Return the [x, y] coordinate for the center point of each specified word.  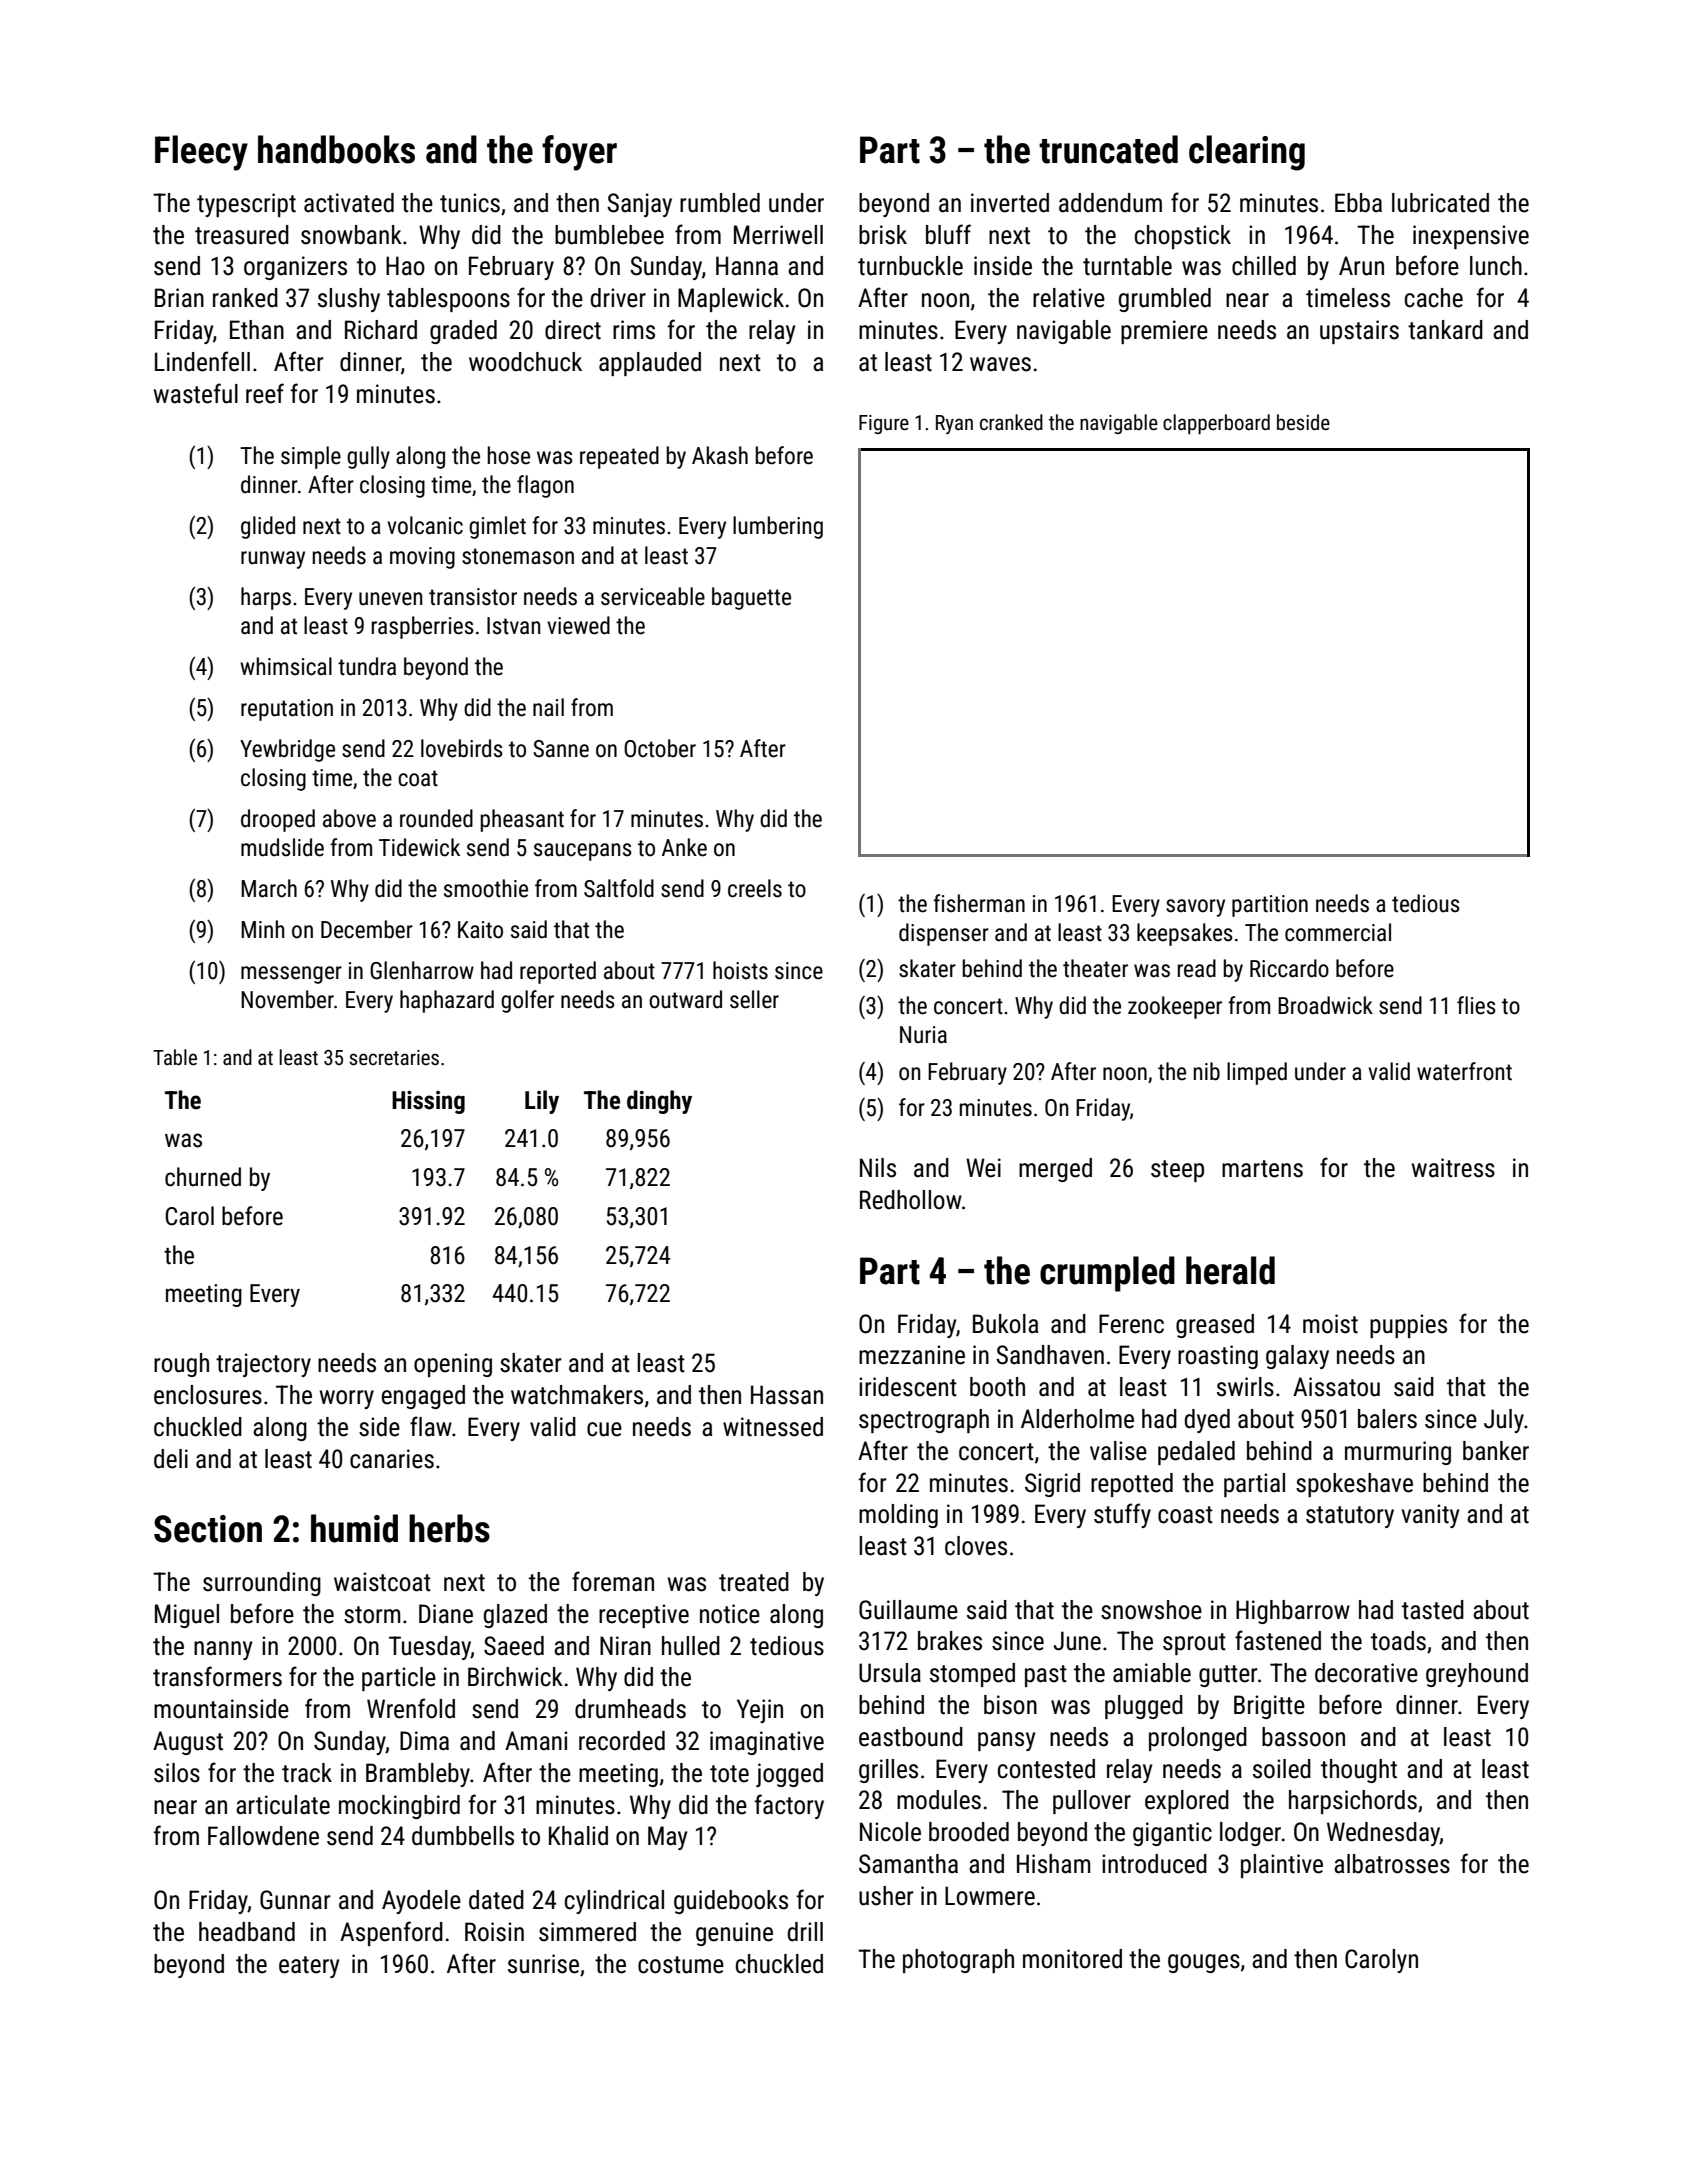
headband [247, 1932]
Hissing [428, 1102]
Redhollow [911, 1200]
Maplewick [731, 300]
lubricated [1440, 203]
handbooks [336, 149]
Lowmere [990, 1896]
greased [1215, 1326]
